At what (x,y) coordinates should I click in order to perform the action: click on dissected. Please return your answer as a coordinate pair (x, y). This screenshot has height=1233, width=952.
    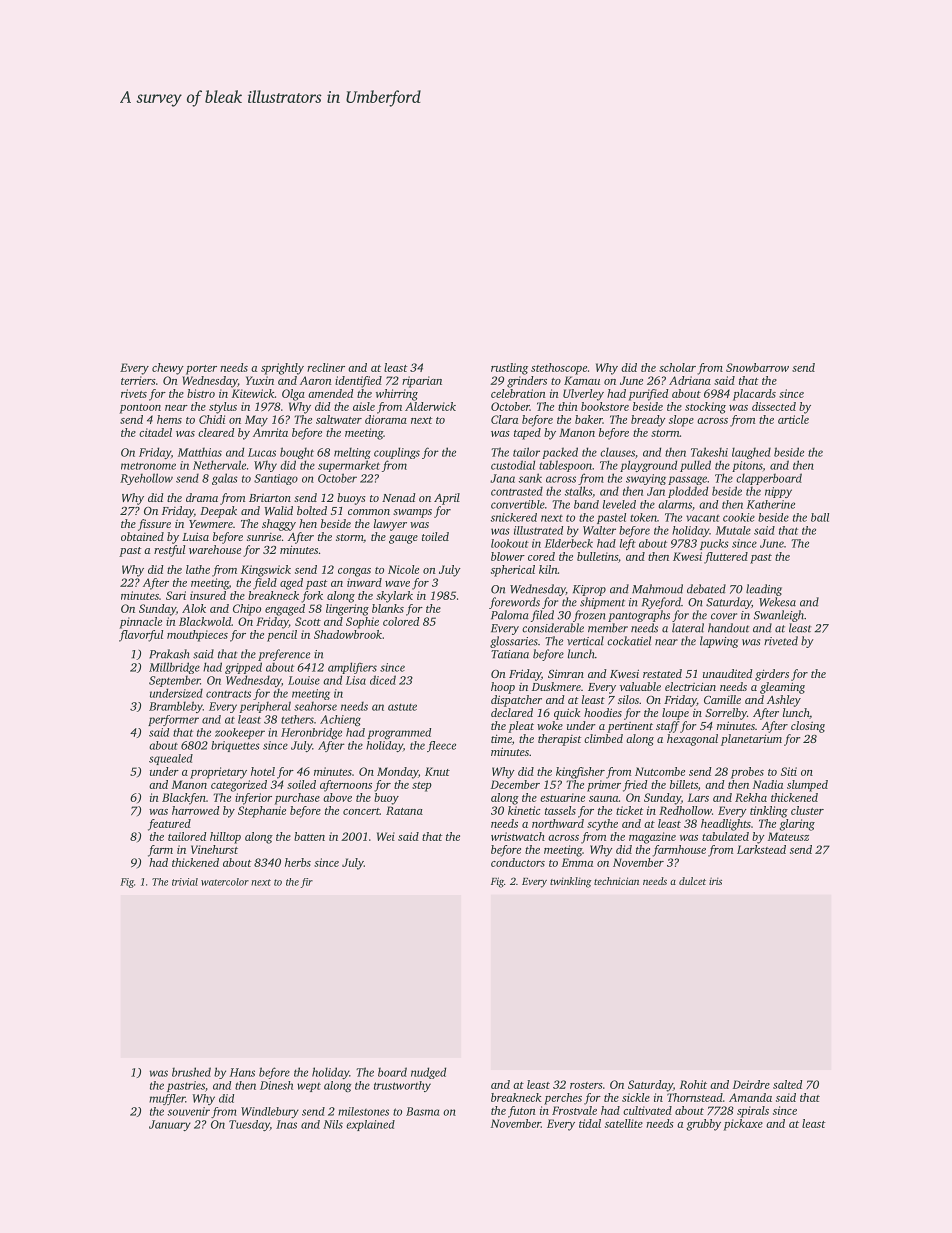
    Looking at the image, I should click on (774, 406).
